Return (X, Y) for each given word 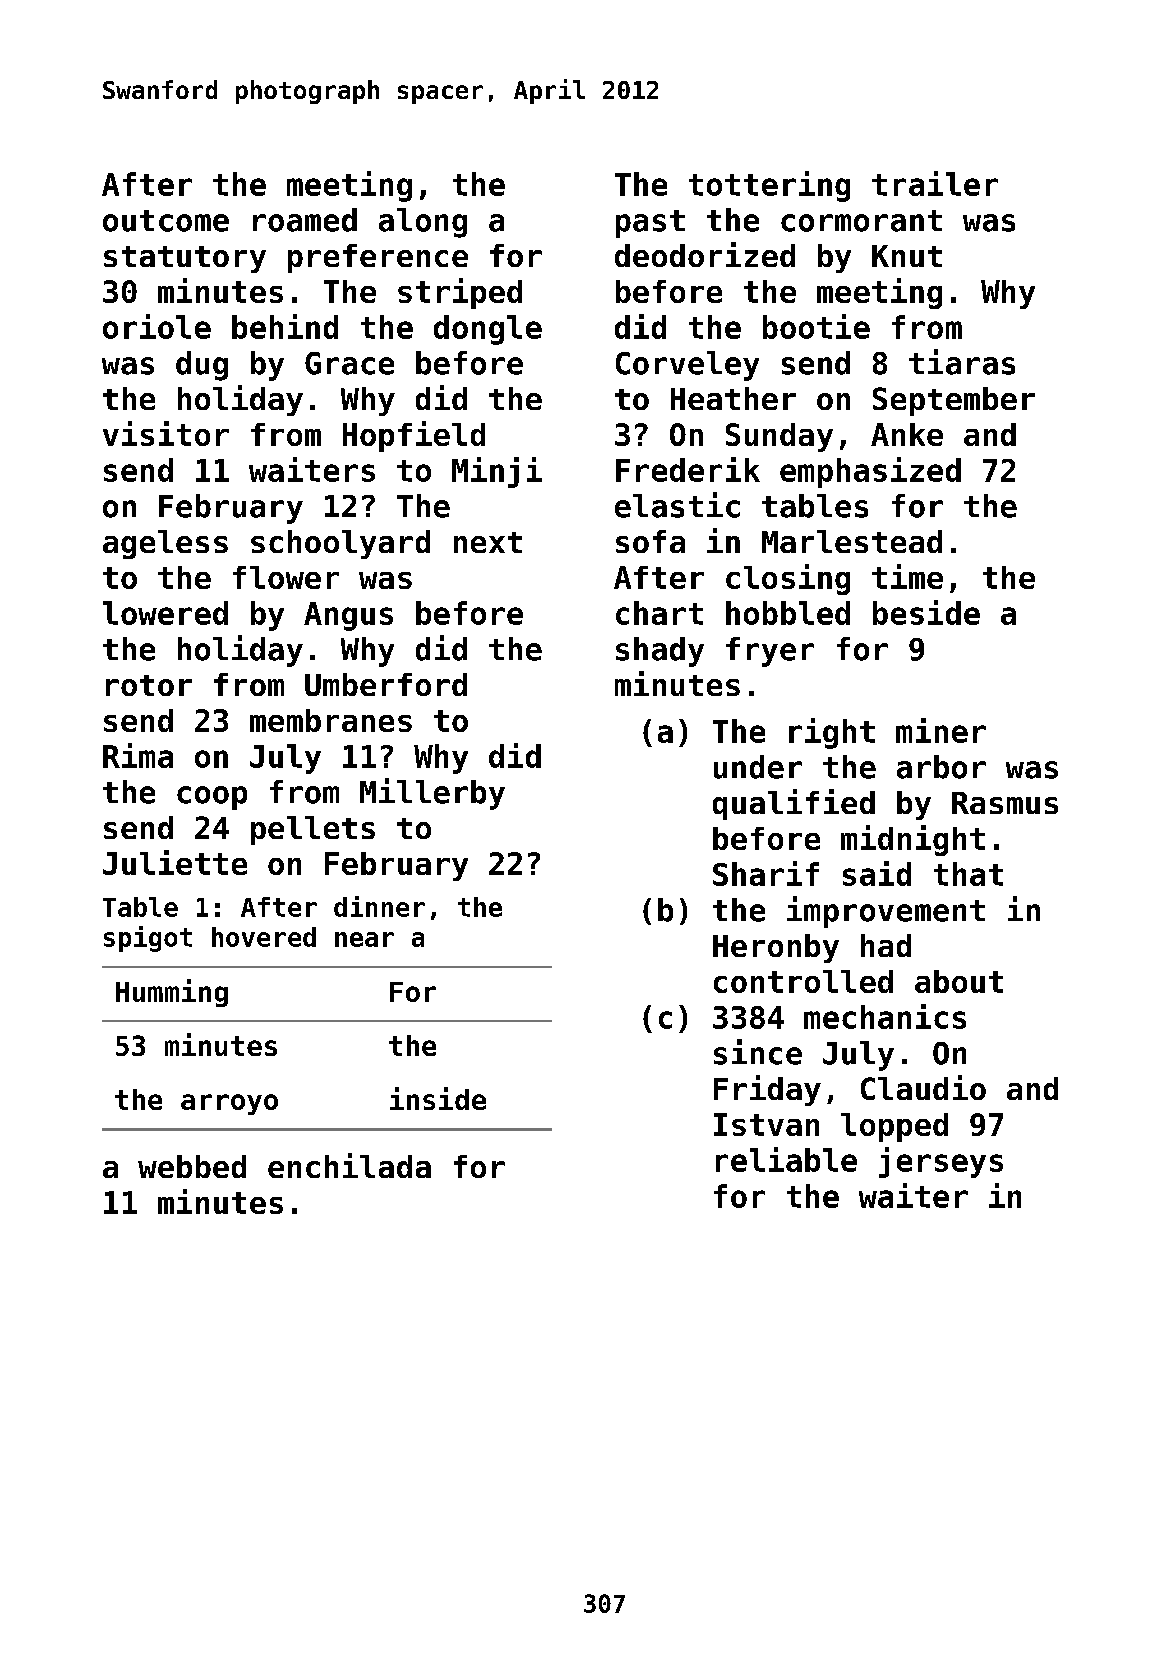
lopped (894, 1127)
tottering (769, 186)
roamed (305, 220)
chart (659, 613)
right (832, 733)
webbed (192, 1166)
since (758, 1052)
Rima (138, 755)
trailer (935, 183)
